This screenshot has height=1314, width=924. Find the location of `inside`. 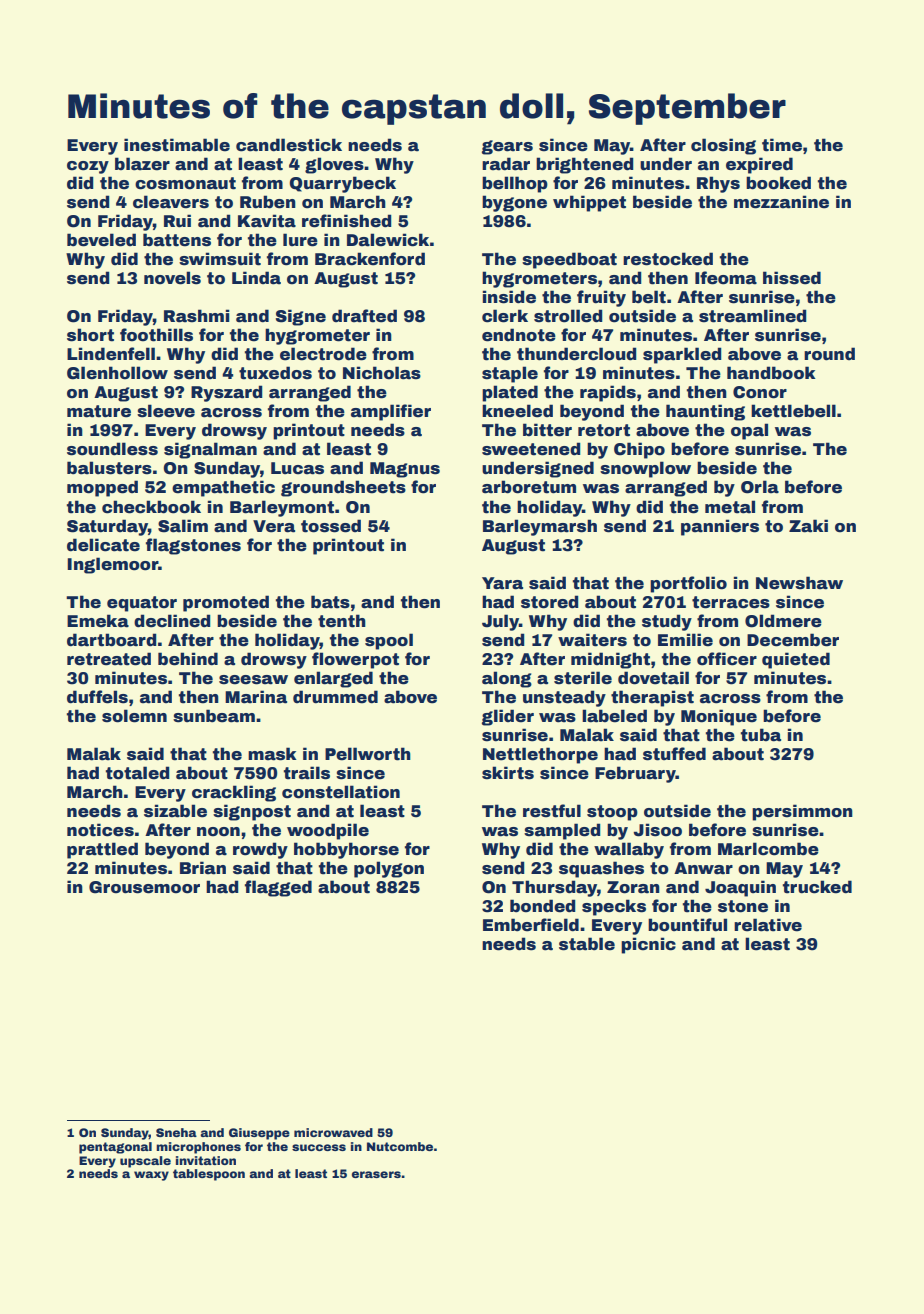

inside is located at coordinates (509, 297).
